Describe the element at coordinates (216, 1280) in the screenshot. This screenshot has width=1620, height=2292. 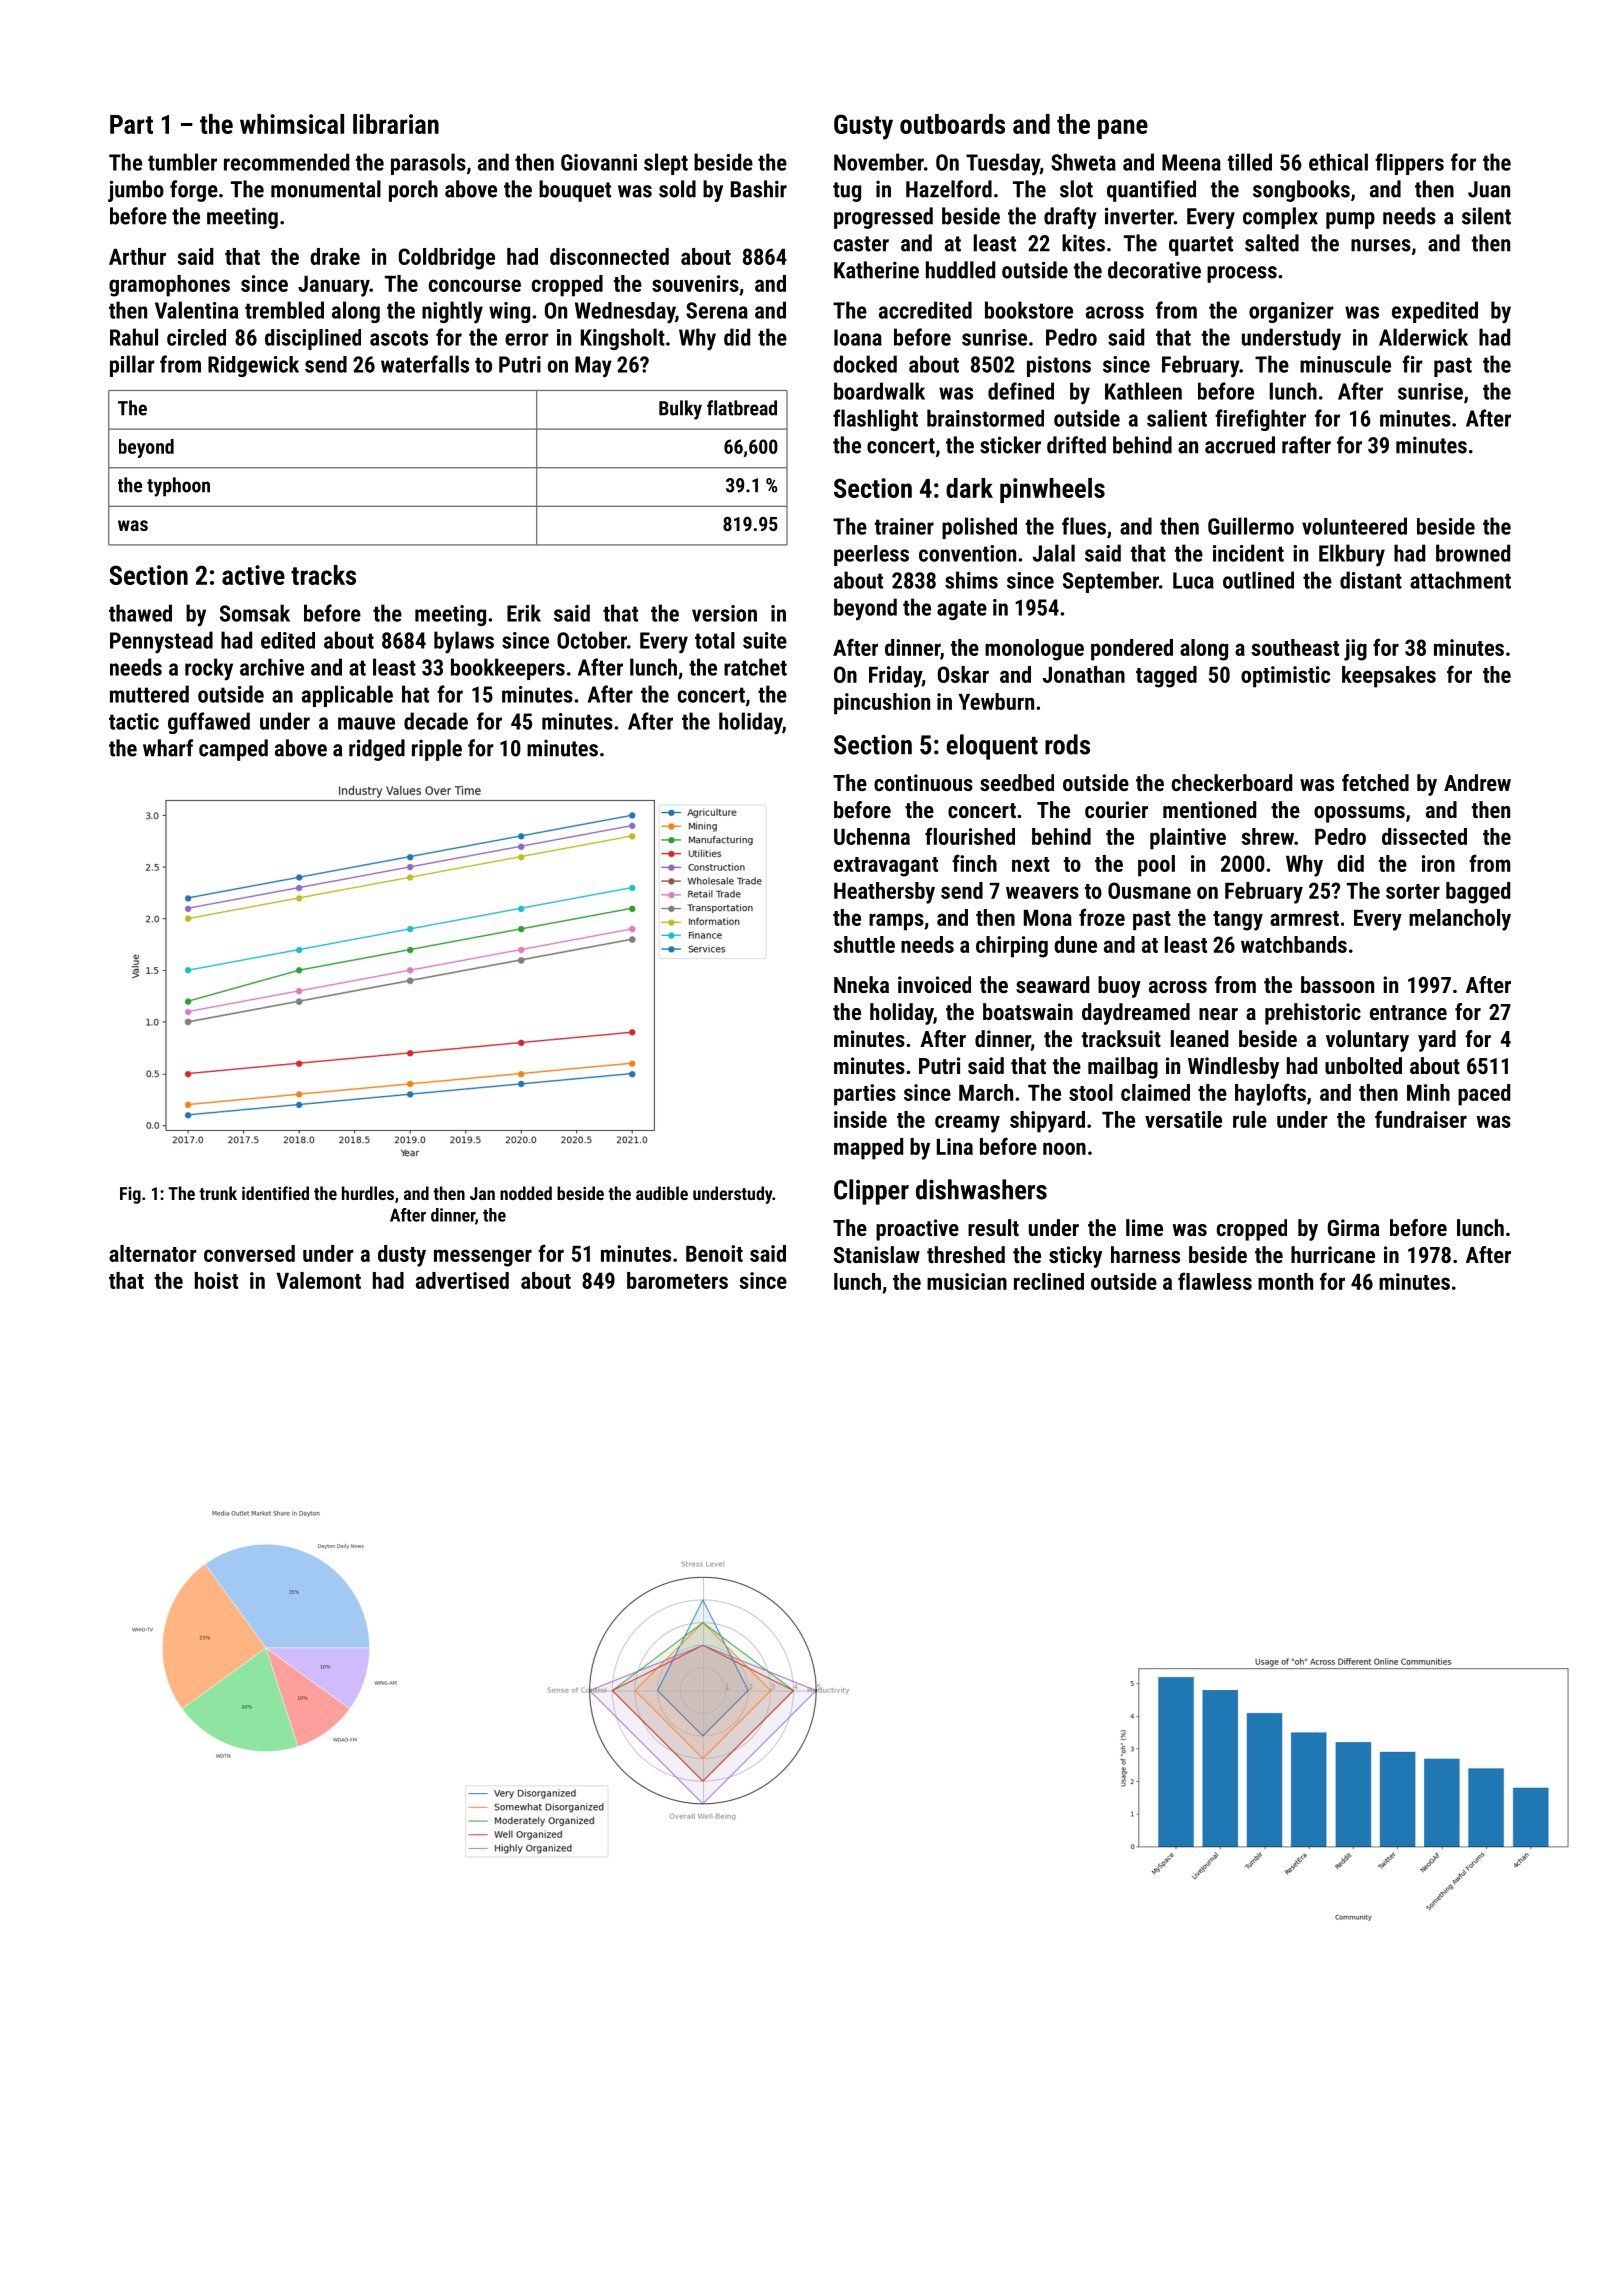
I see `hoist` at that location.
